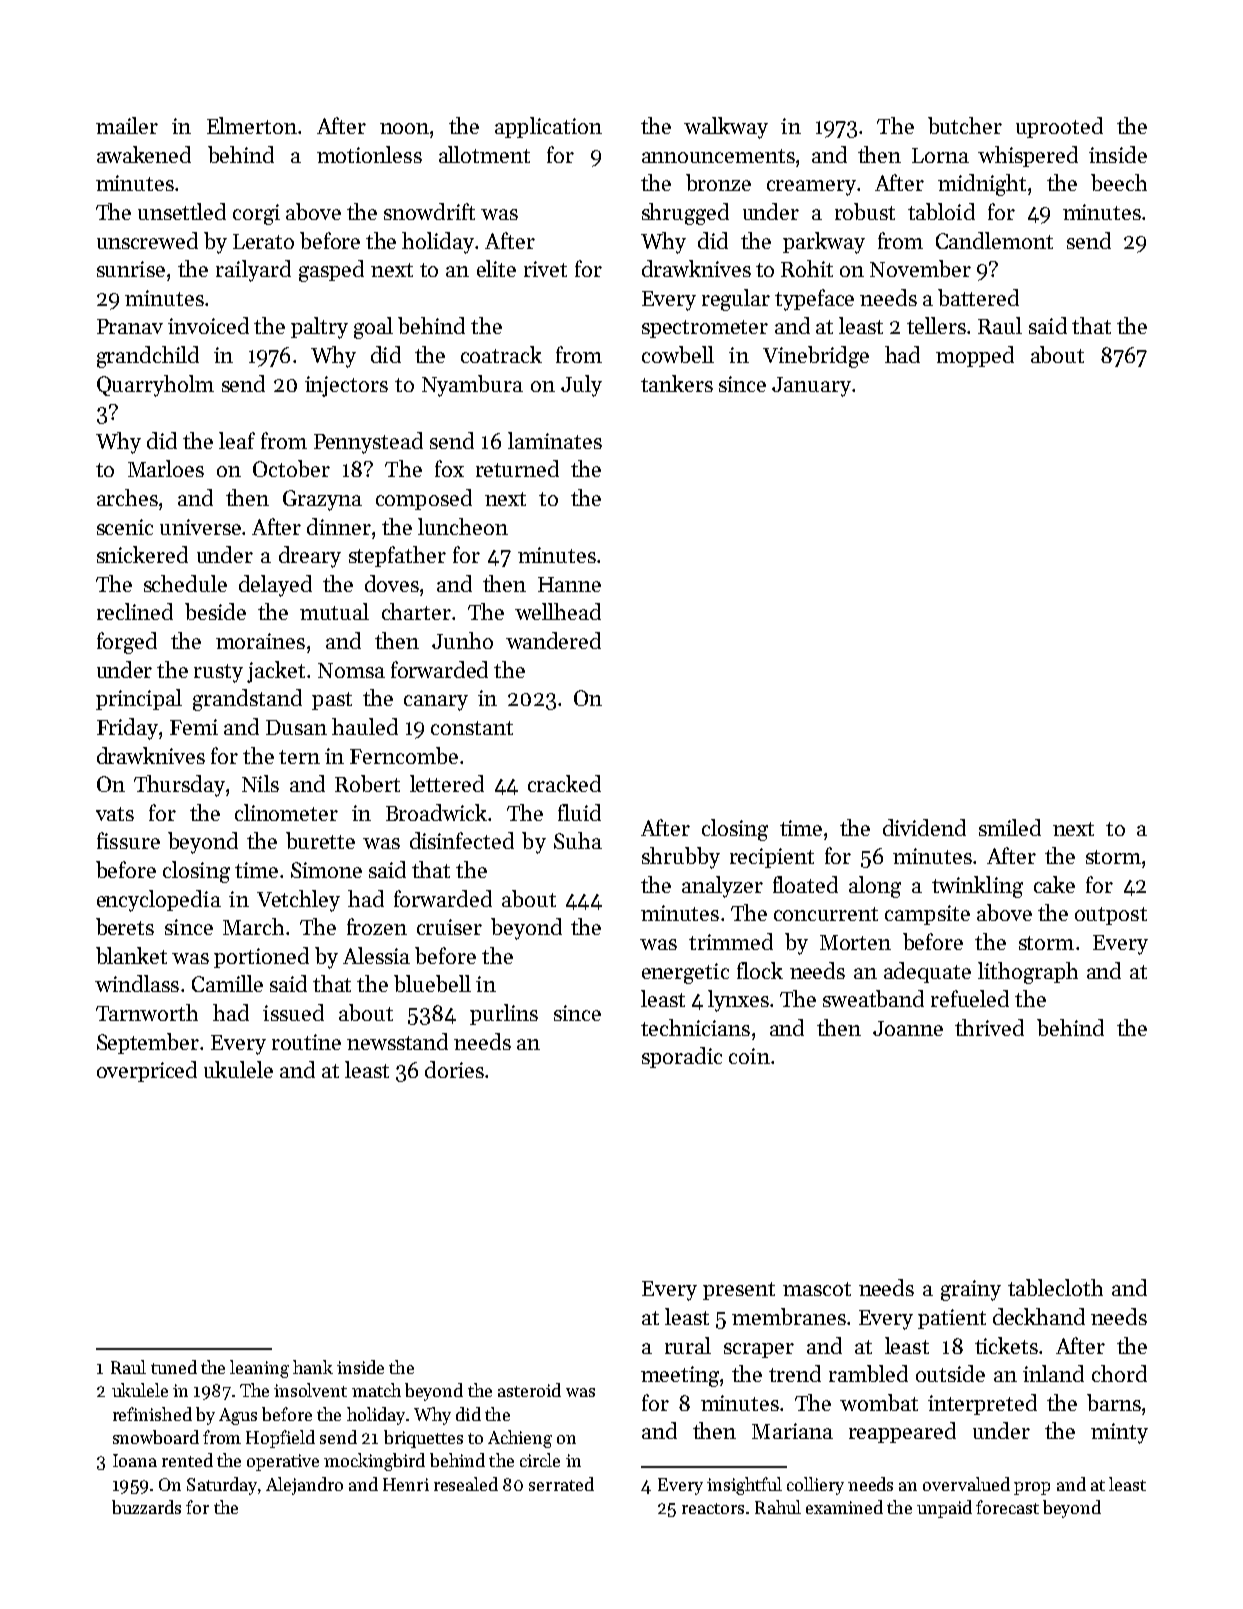 This screenshot has height=1609, width=1243. What do you see at coordinates (174, 1367) in the screenshot?
I see `tuned` at bounding box center [174, 1367].
